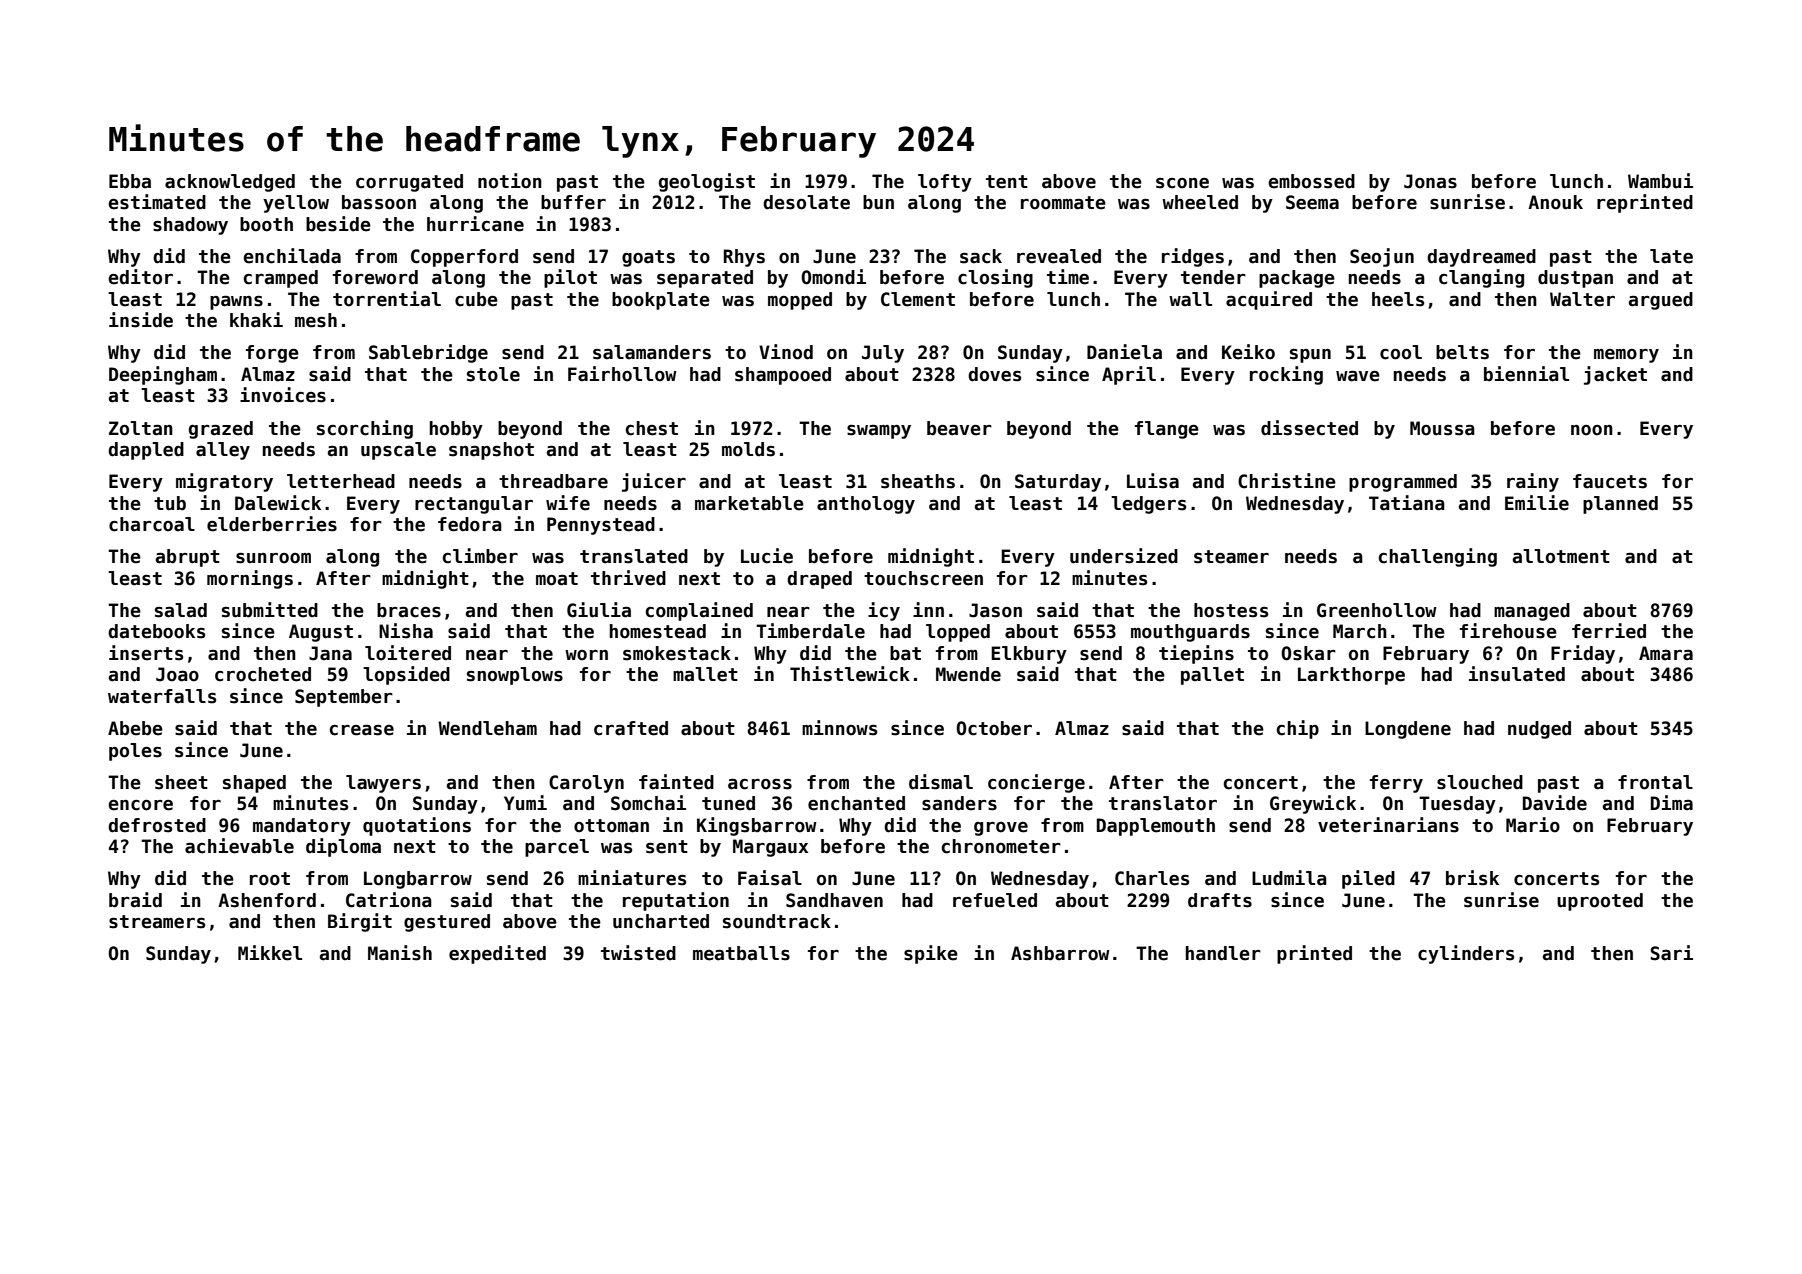 This image has width=1802, height=1274. What do you see at coordinates (270, 953) in the image?
I see `Mikkel` at bounding box center [270, 953].
